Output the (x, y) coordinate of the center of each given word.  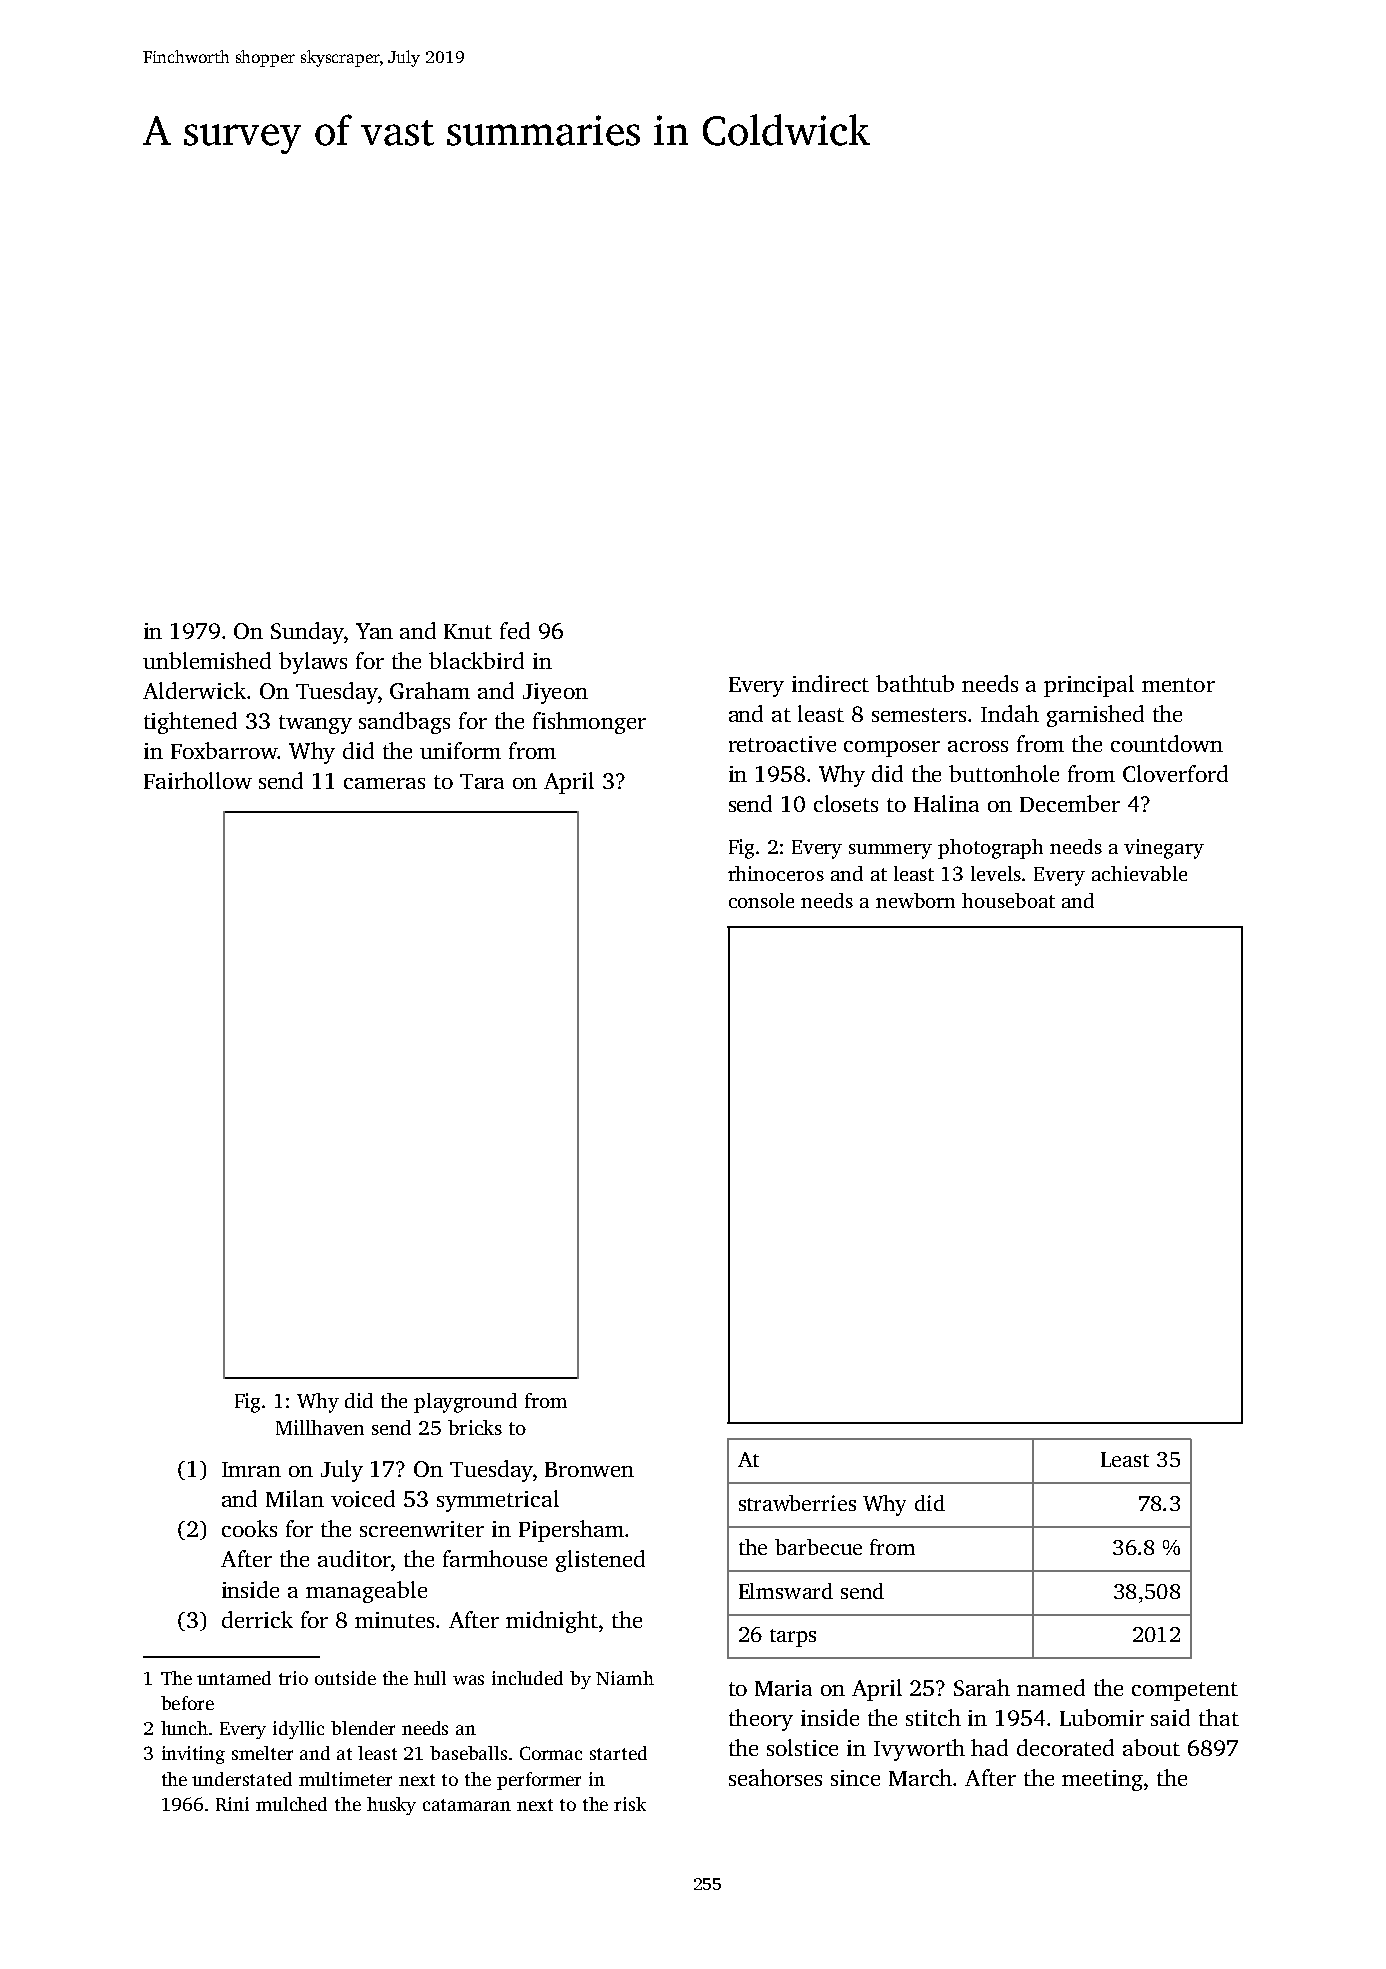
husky (391, 1806)
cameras (384, 783)
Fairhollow (198, 780)
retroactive (782, 744)
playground (465, 1403)
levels (996, 873)
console (761, 900)
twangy (315, 724)
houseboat (1008, 900)
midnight (552, 1622)
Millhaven (320, 1427)
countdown (1167, 743)
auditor (354, 1558)
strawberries (797, 1503)
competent (1185, 1691)
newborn (915, 900)
